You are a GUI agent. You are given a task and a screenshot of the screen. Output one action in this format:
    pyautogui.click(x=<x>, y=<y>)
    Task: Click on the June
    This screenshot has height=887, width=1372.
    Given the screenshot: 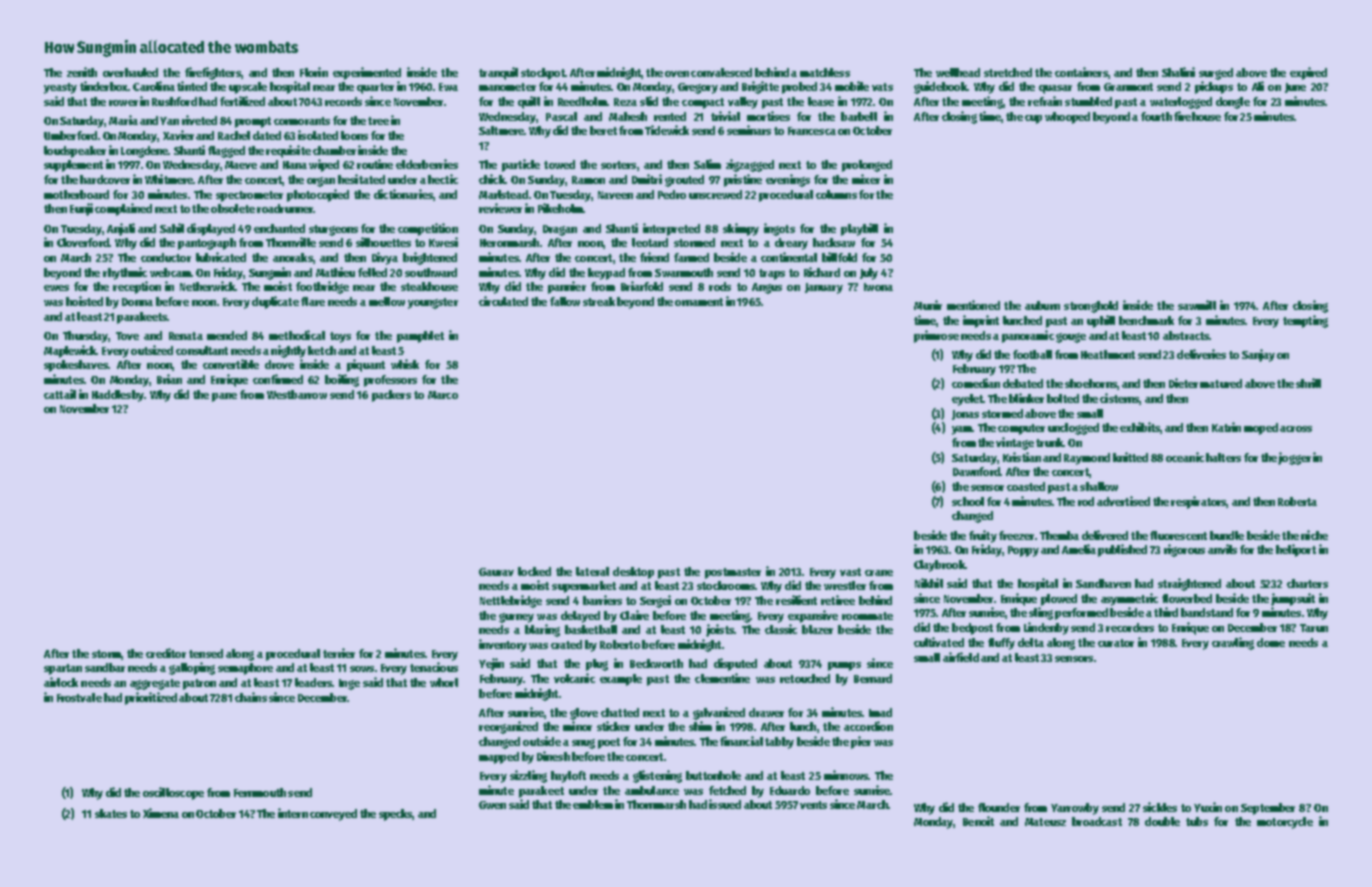 What is the action you would take?
    pyautogui.click(x=1295, y=88)
